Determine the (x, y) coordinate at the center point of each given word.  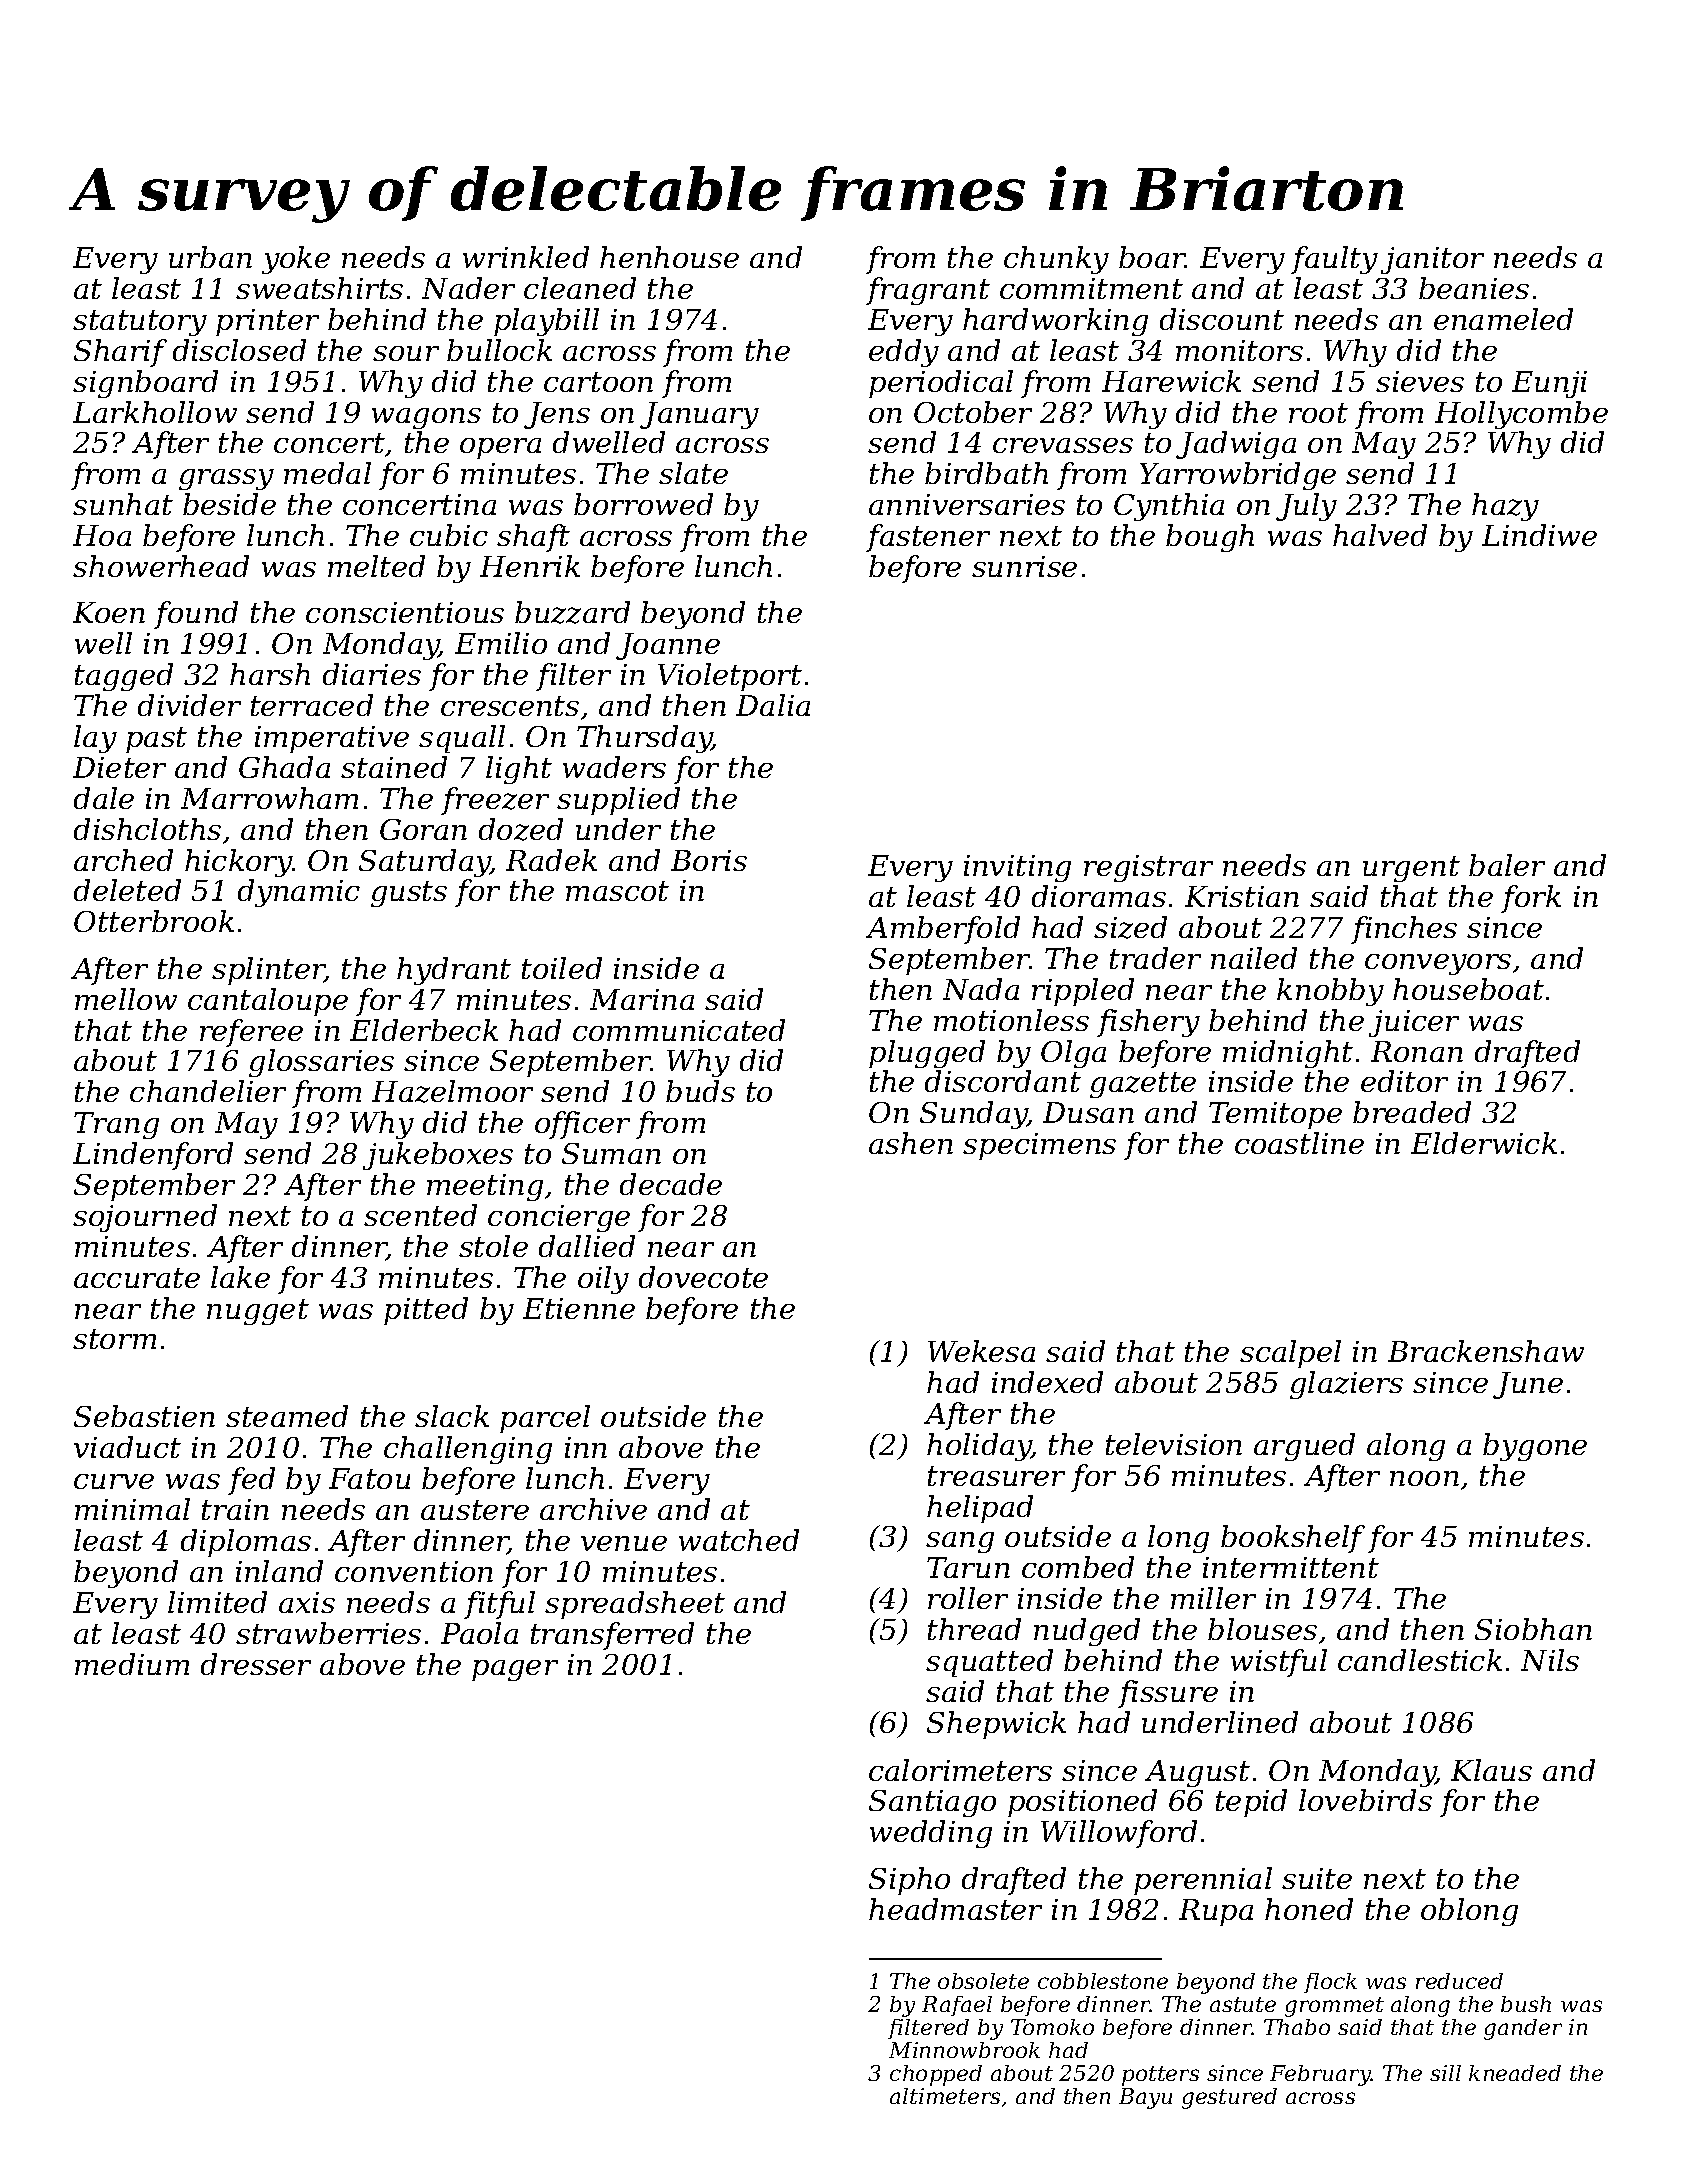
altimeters (945, 2096)
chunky (1056, 260)
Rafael (957, 2006)
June (1528, 1385)
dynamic (299, 893)
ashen (911, 1143)
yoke (296, 260)
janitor (1432, 260)
